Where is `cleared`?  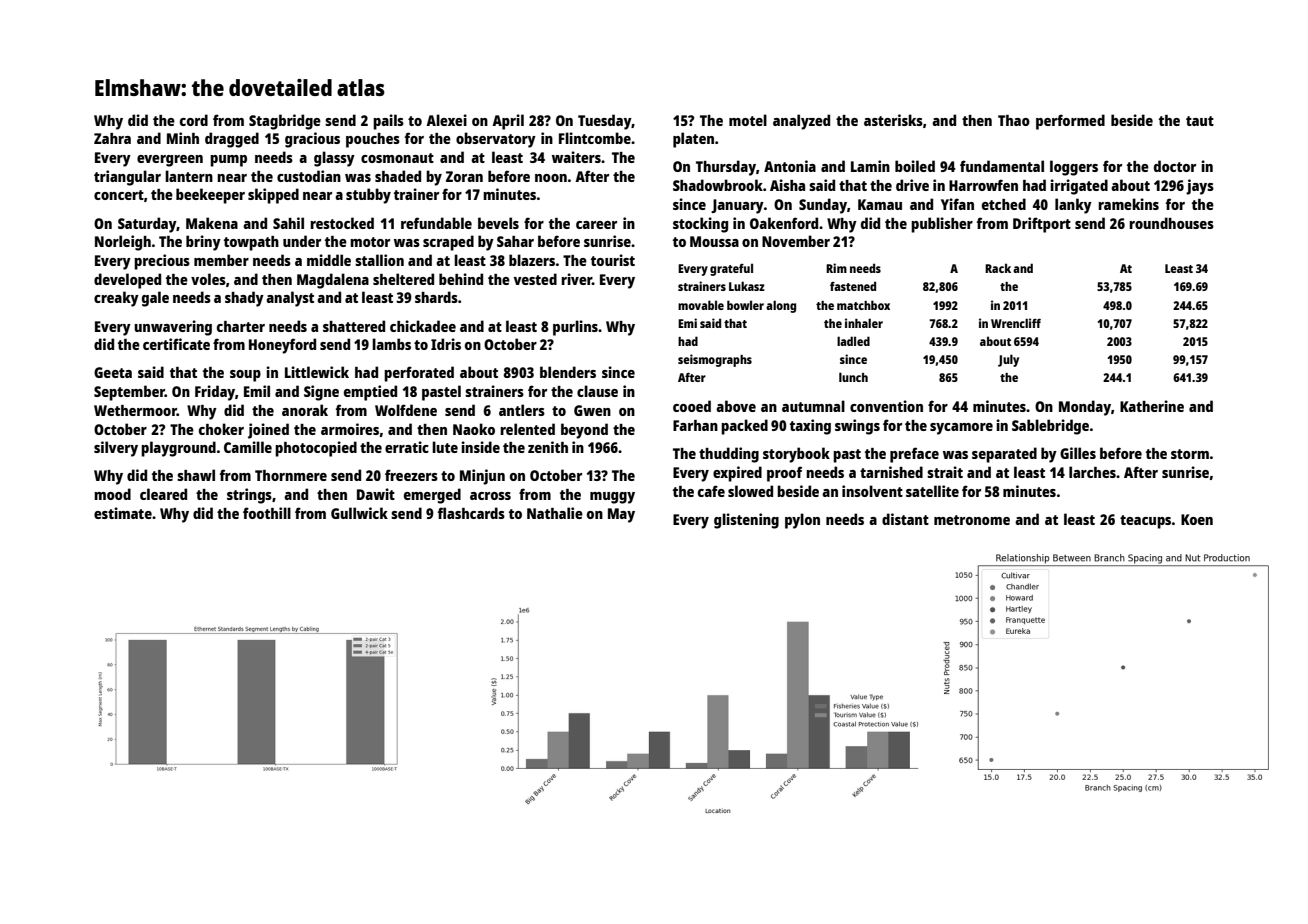 cleared is located at coordinates (163, 494).
